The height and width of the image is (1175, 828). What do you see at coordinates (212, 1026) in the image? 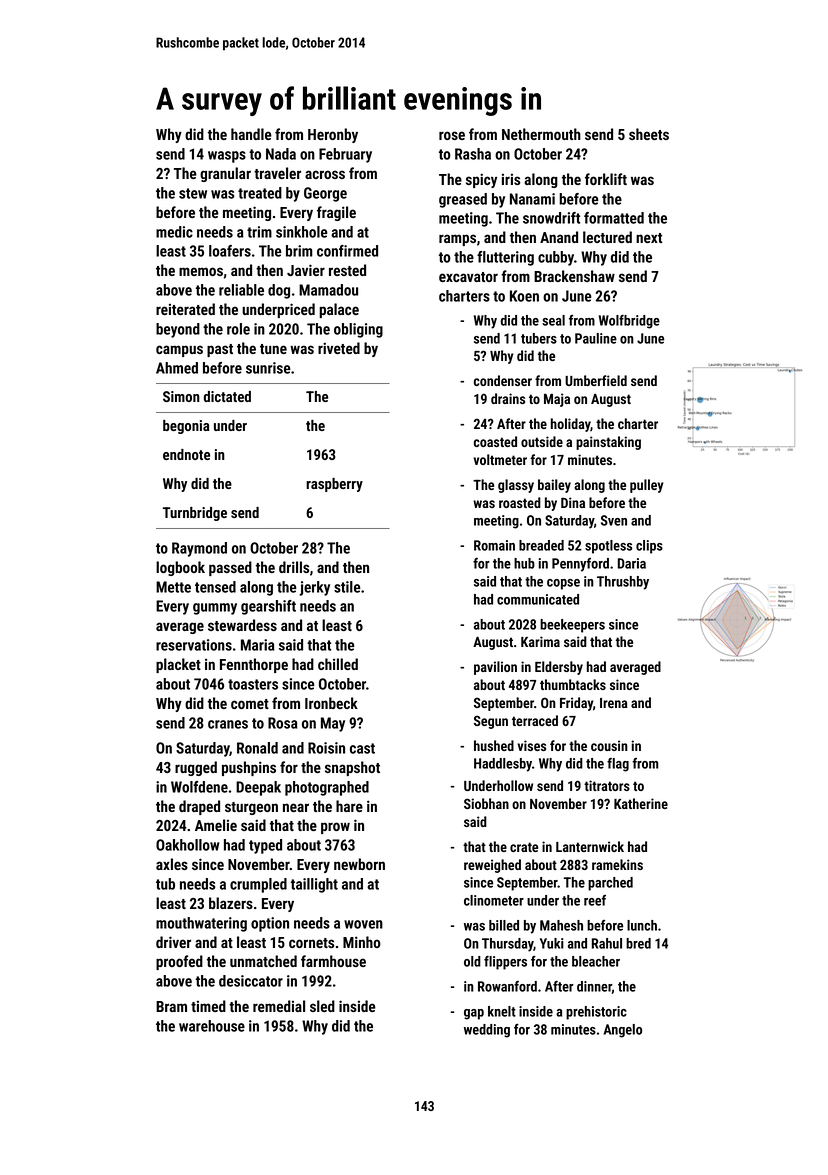
I see `warehouse` at bounding box center [212, 1026].
